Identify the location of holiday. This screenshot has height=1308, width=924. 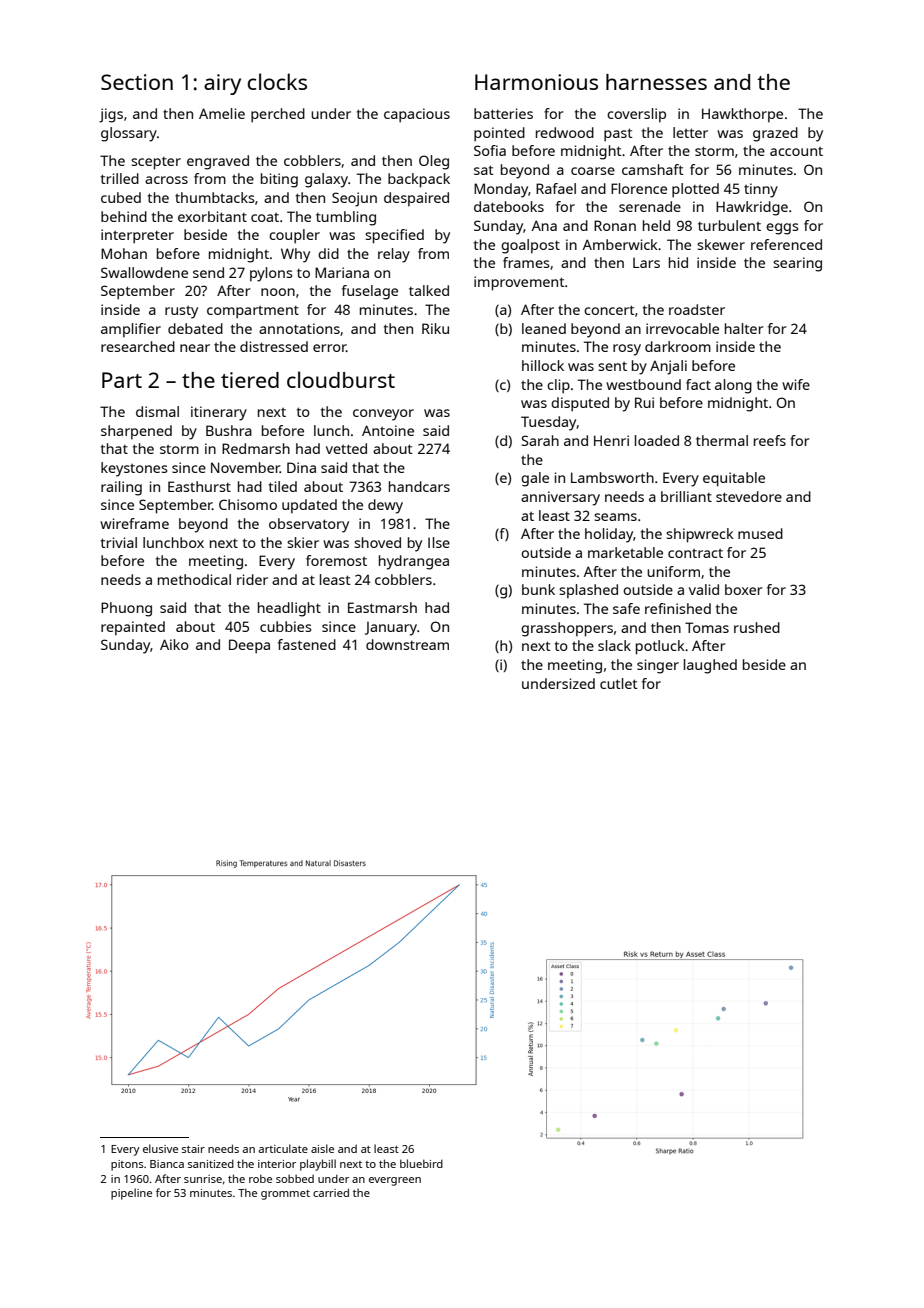
(609, 535).
